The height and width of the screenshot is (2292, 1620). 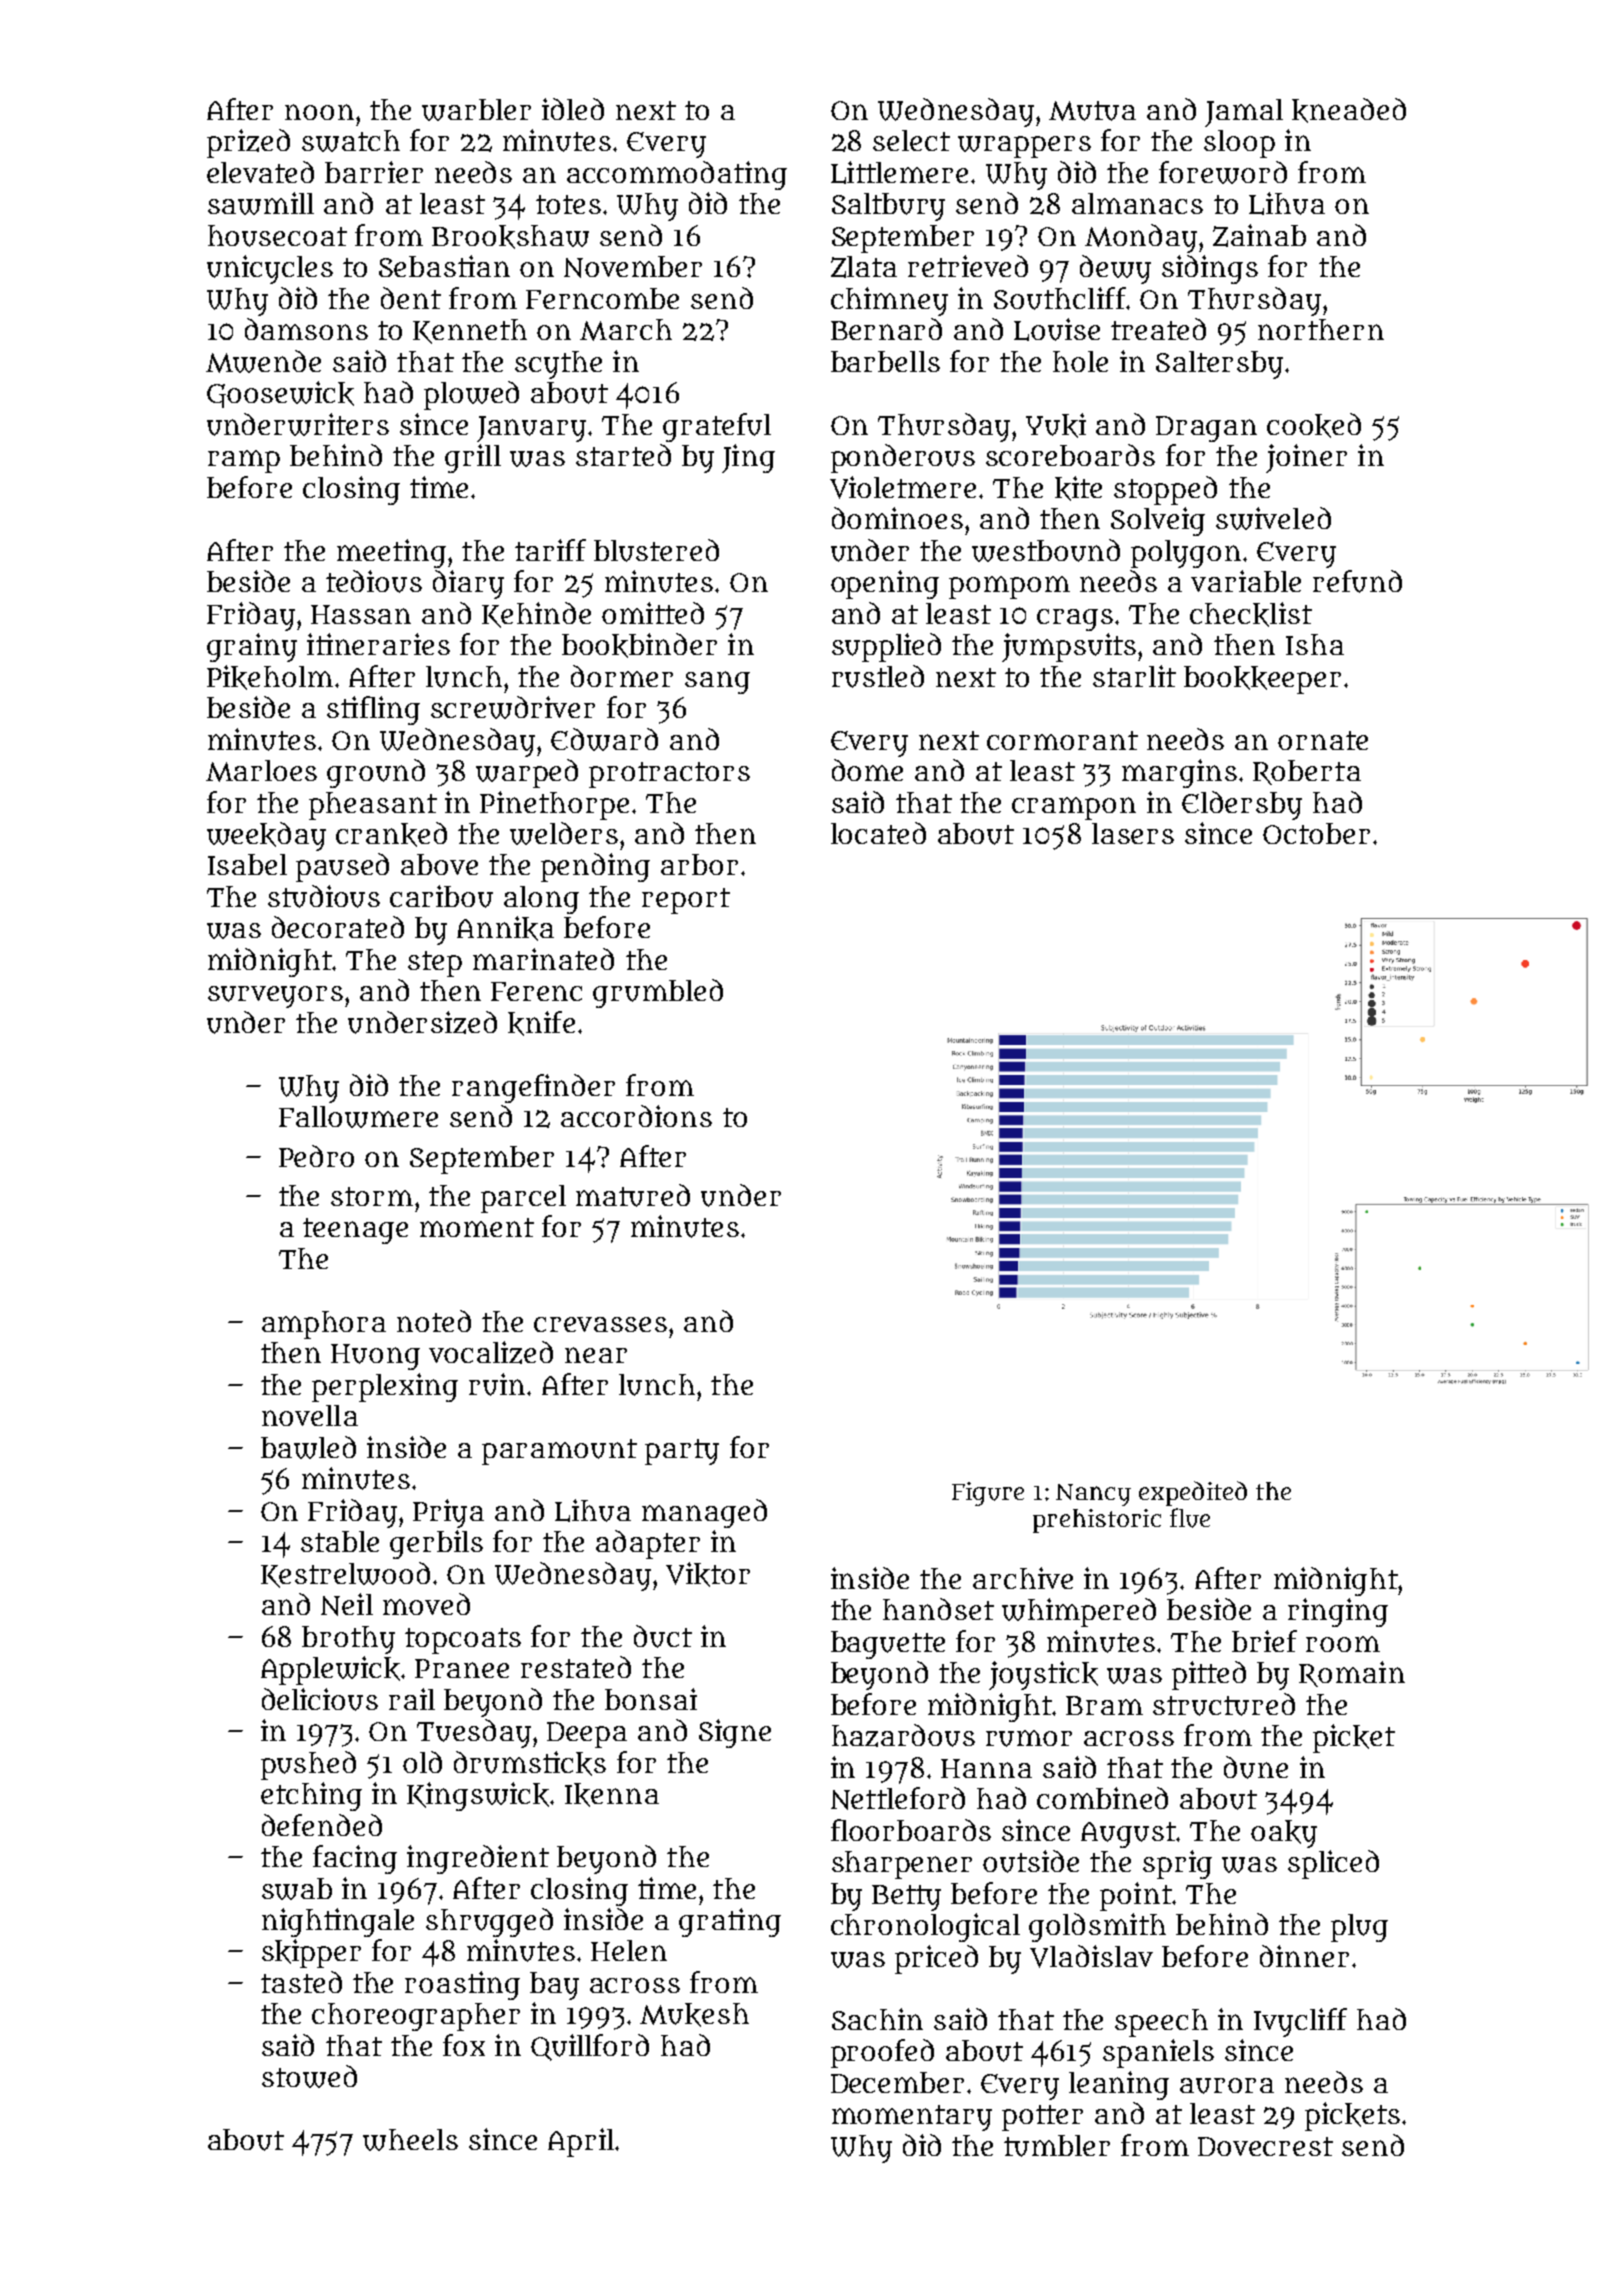 What do you see at coordinates (309, 2076) in the screenshot?
I see `stowed` at bounding box center [309, 2076].
